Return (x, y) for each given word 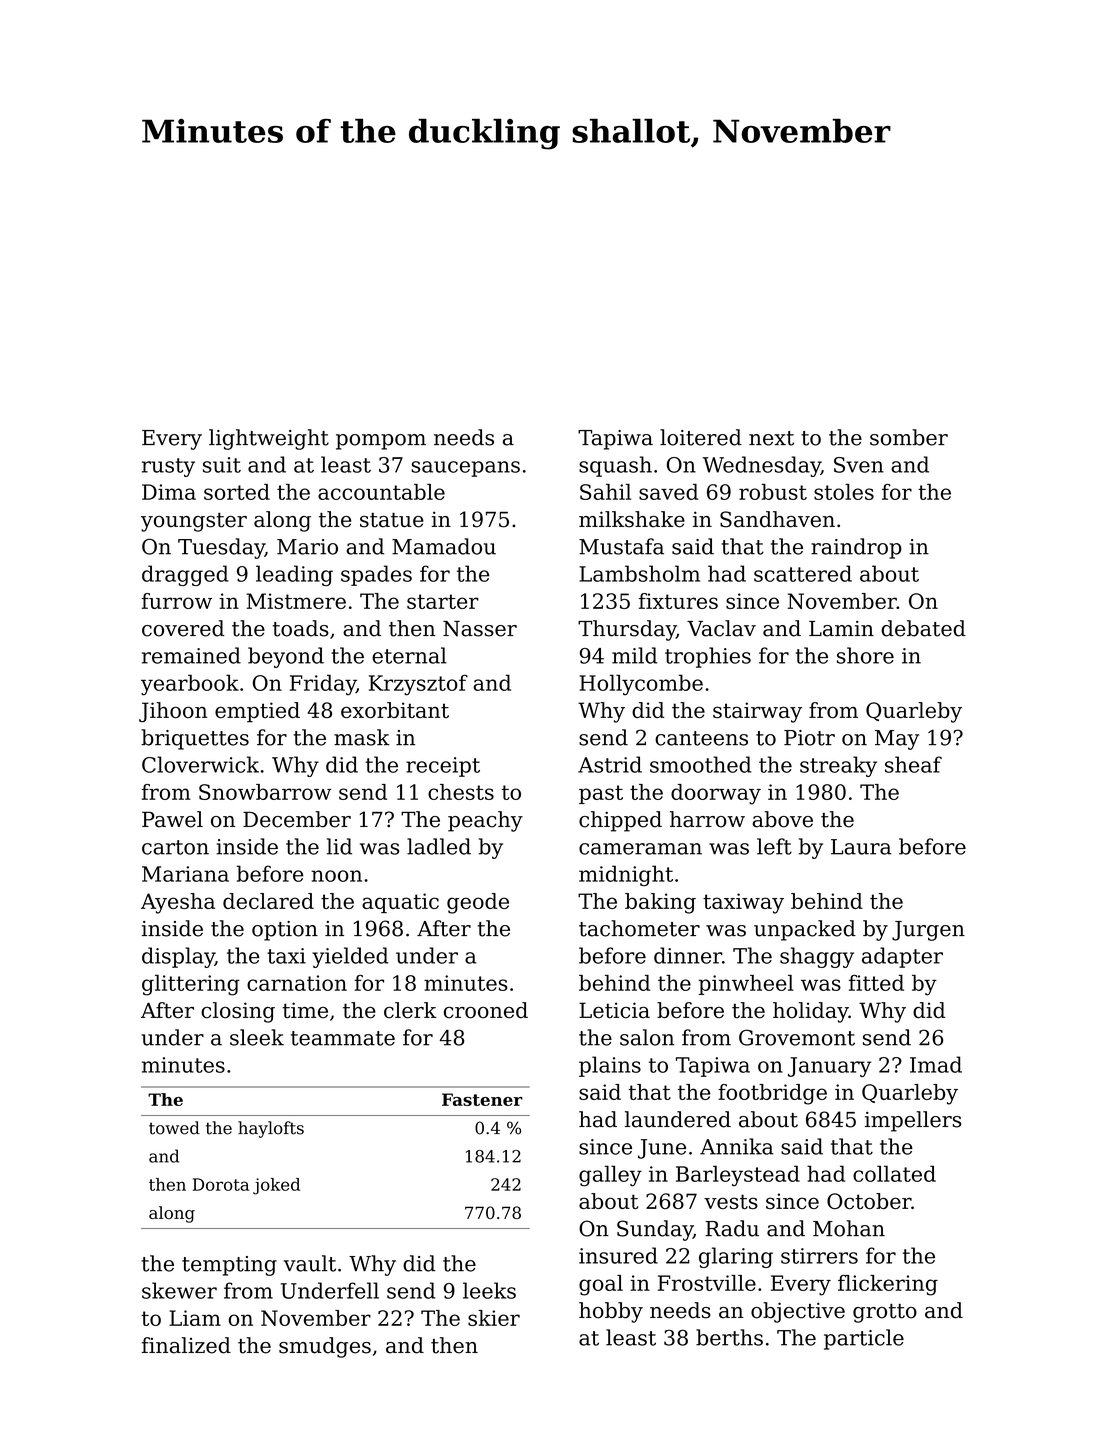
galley (610, 1176)
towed (174, 1128)
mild (634, 655)
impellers (913, 1121)
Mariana (185, 874)
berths (729, 1337)
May (897, 740)
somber (909, 437)
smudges (325, 1347)
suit (222, 465)
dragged (185, 575)
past (601, 794)
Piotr (809, 738)
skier (494, 1318)
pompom (381, 442)
